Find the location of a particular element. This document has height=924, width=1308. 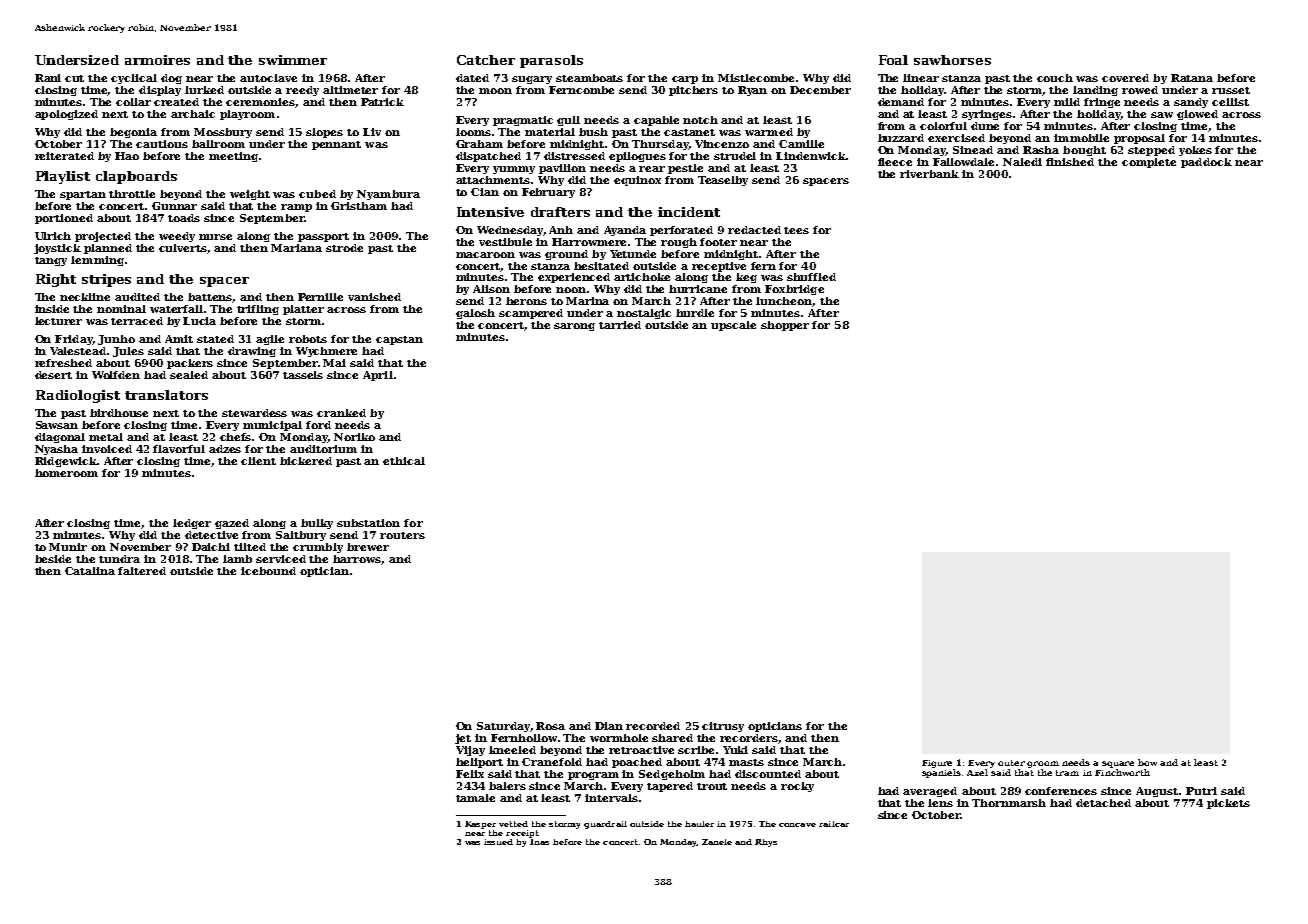

concave is located at coordinates (797, 825).
